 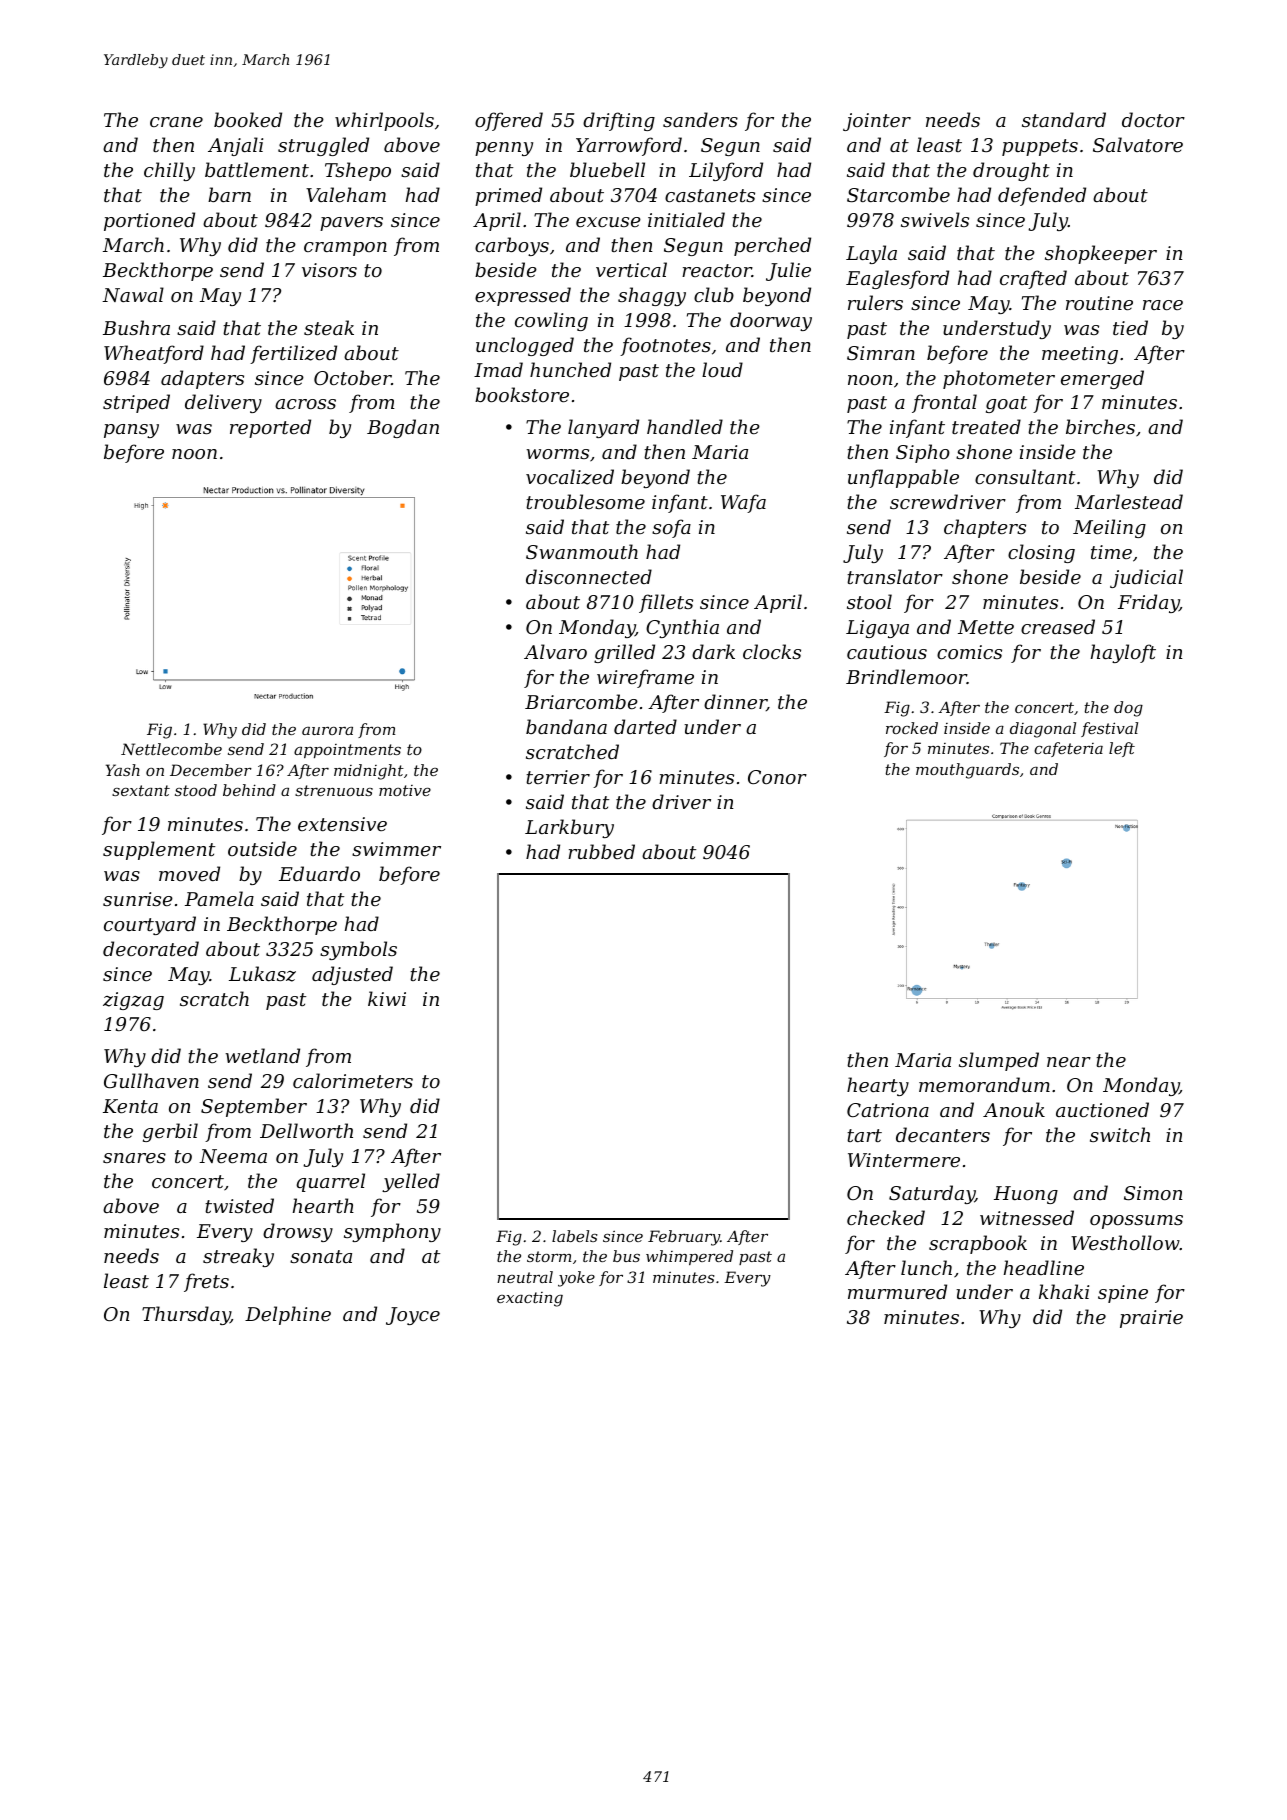 I want to click on Delphine, so click(x=288, y=1315).
